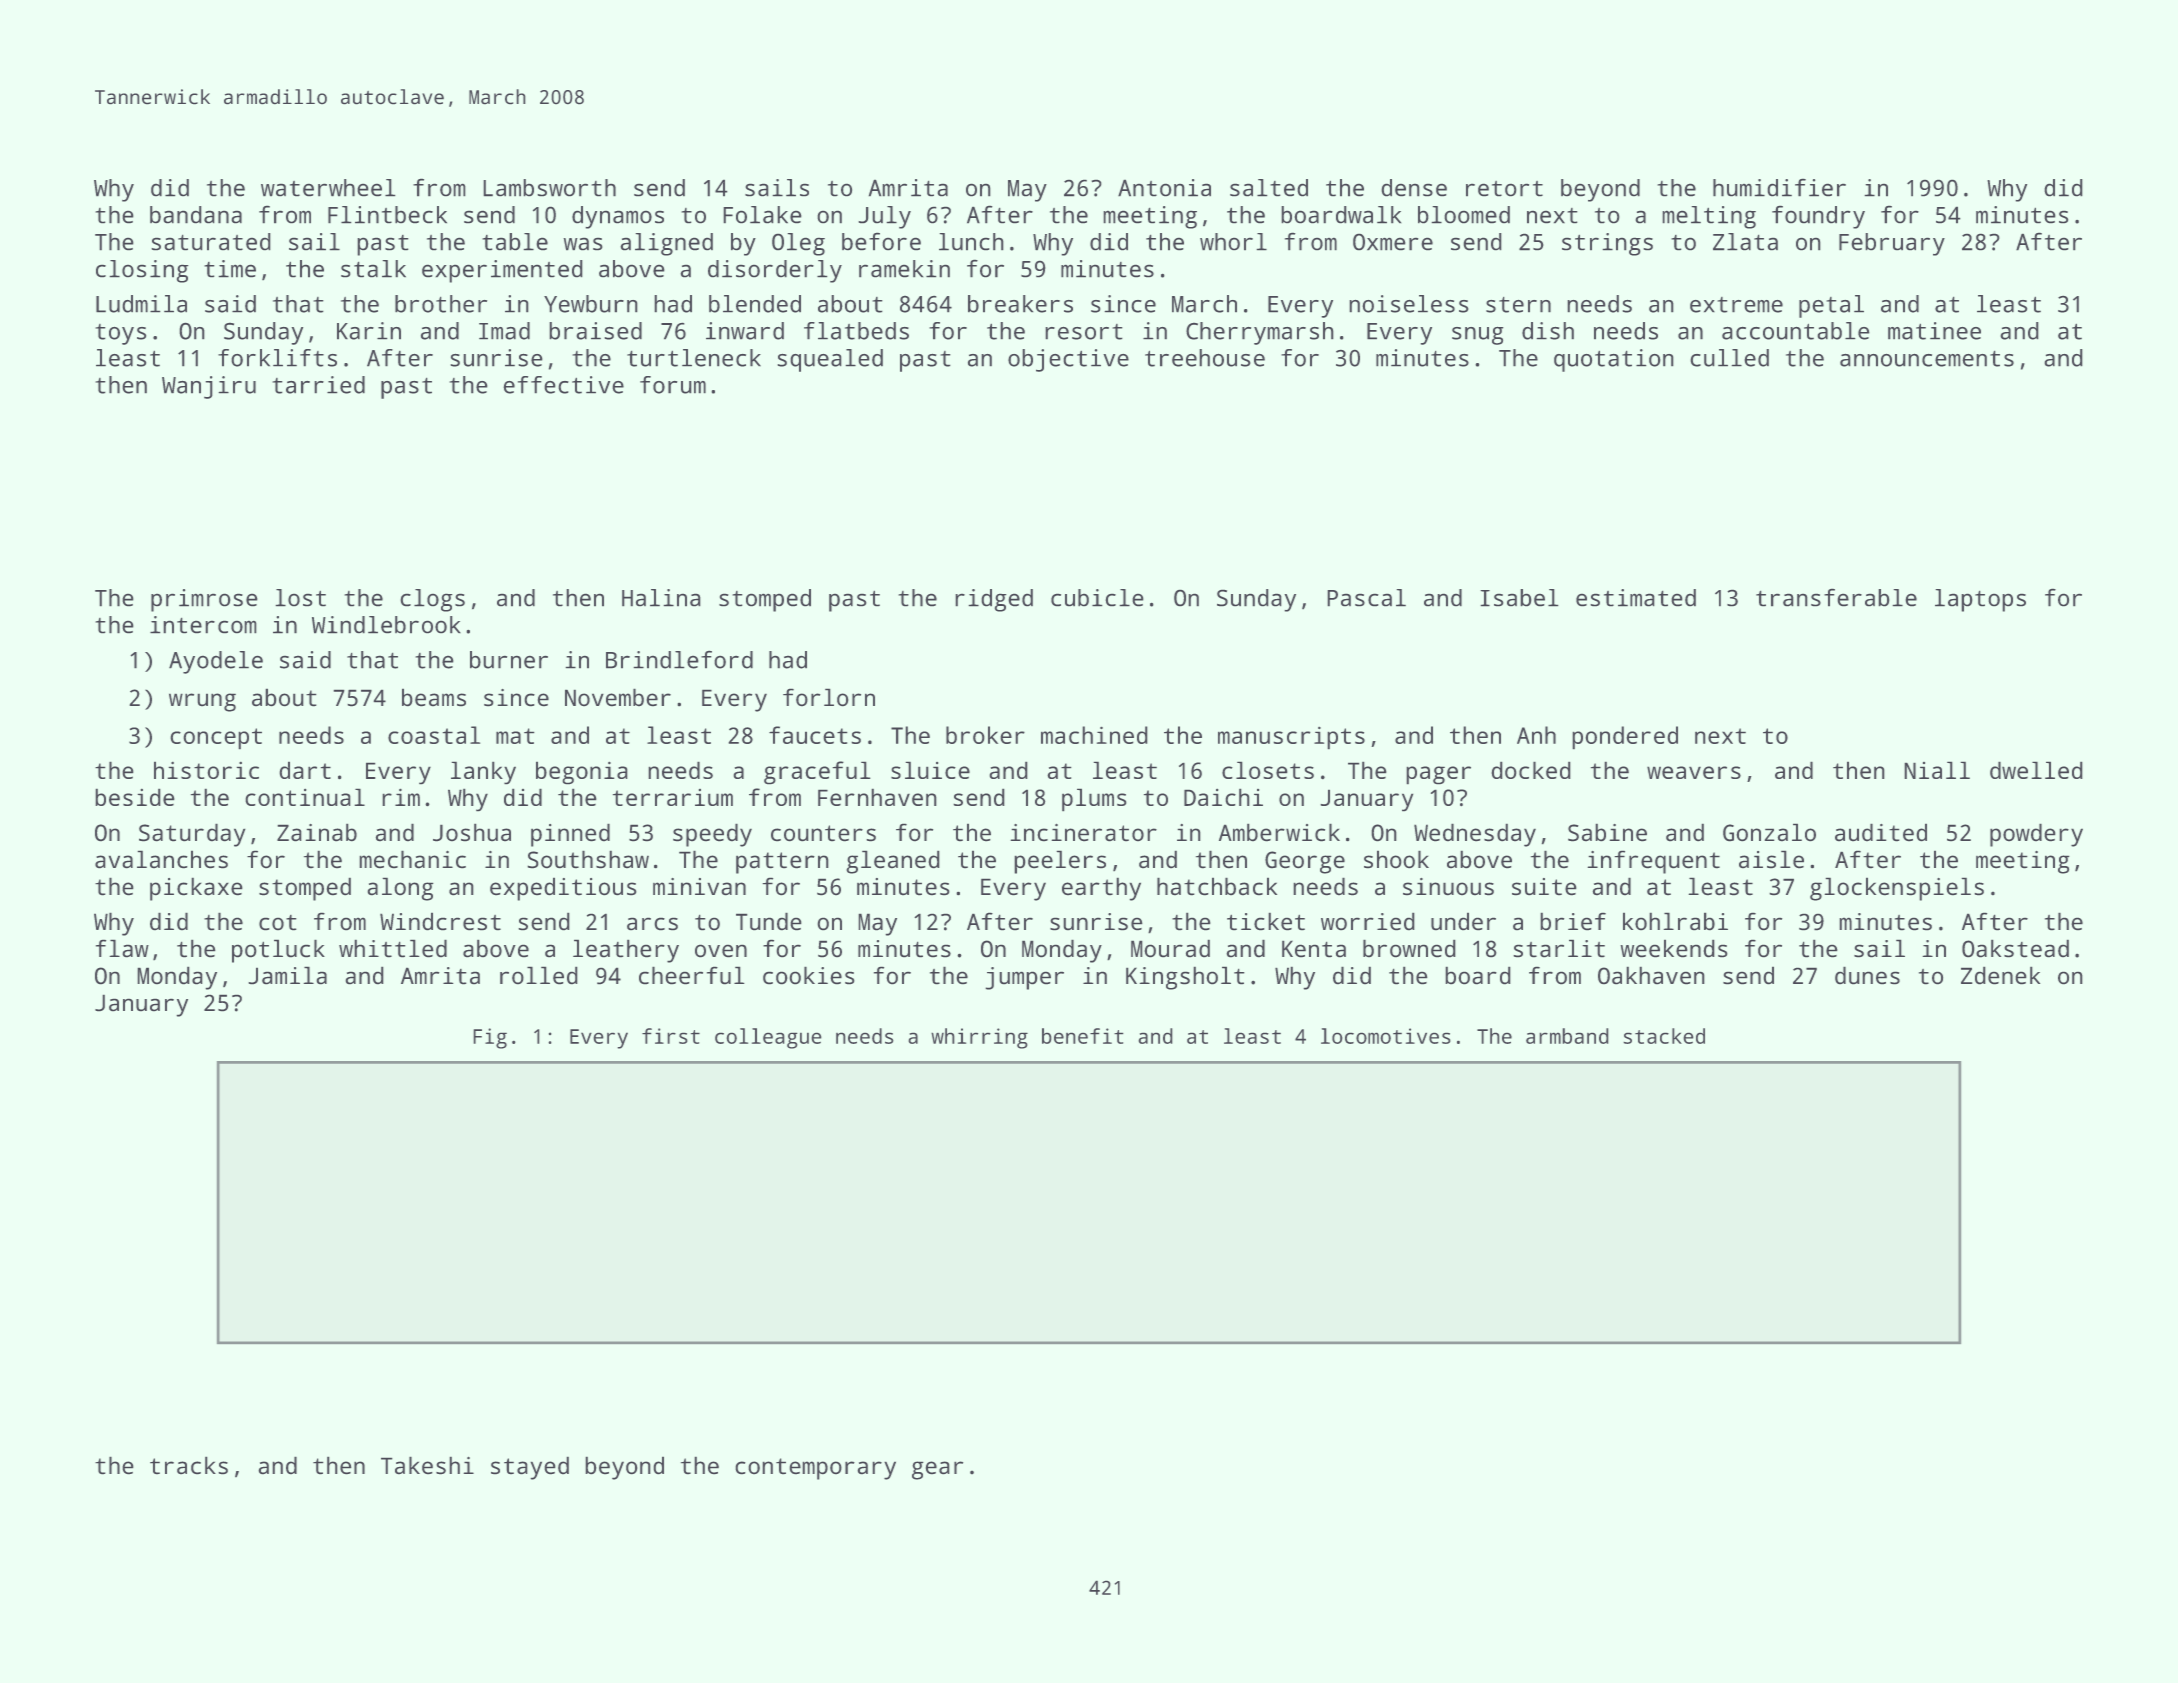 The width and height of the document is (2178, 1683). What do you see at coordinates (661, 597) in the document?
I see `Halina` at bounding box center [661, 597].
